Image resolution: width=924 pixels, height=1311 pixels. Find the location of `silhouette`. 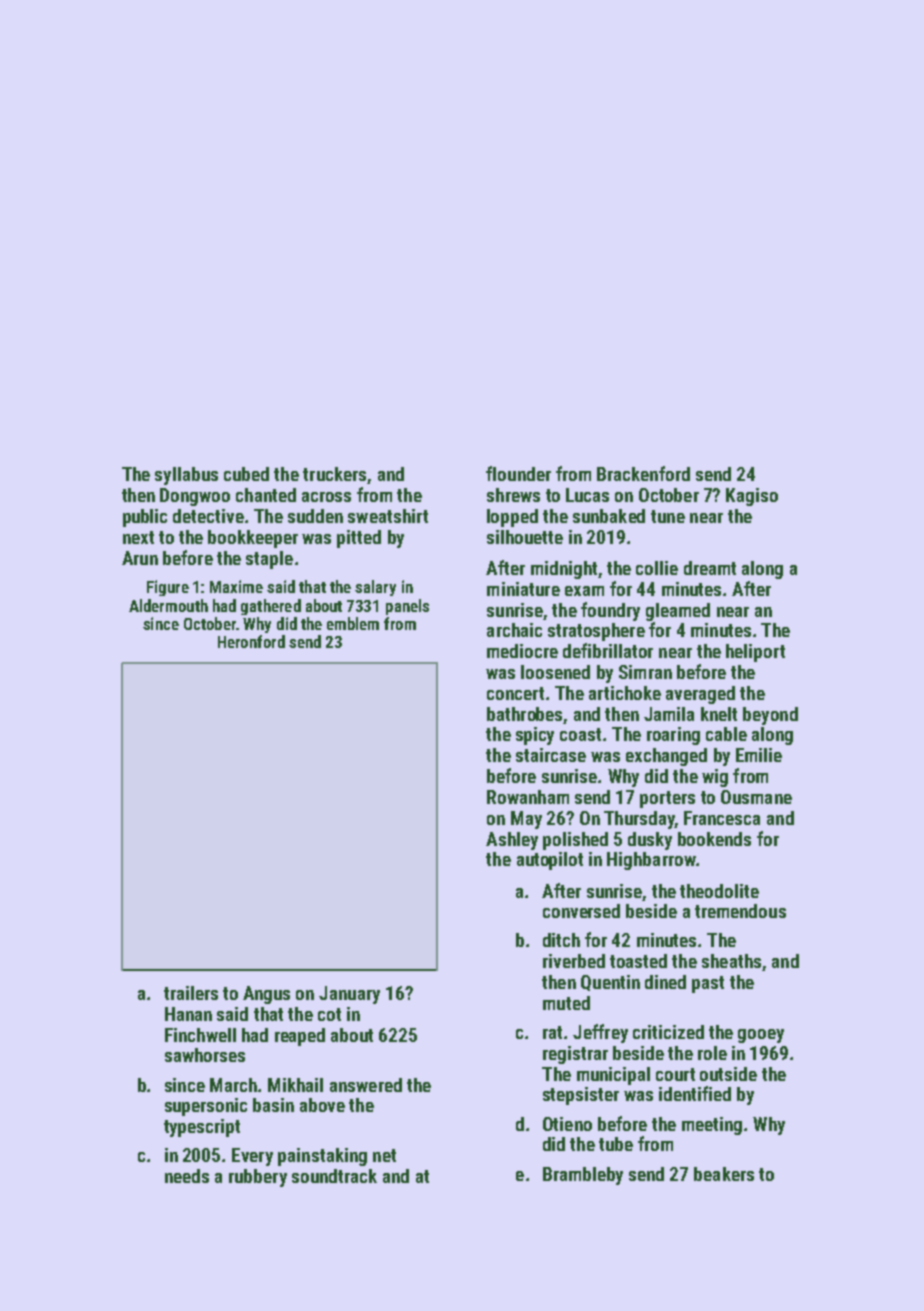

silhouette is located at coordinates (525, 537).
